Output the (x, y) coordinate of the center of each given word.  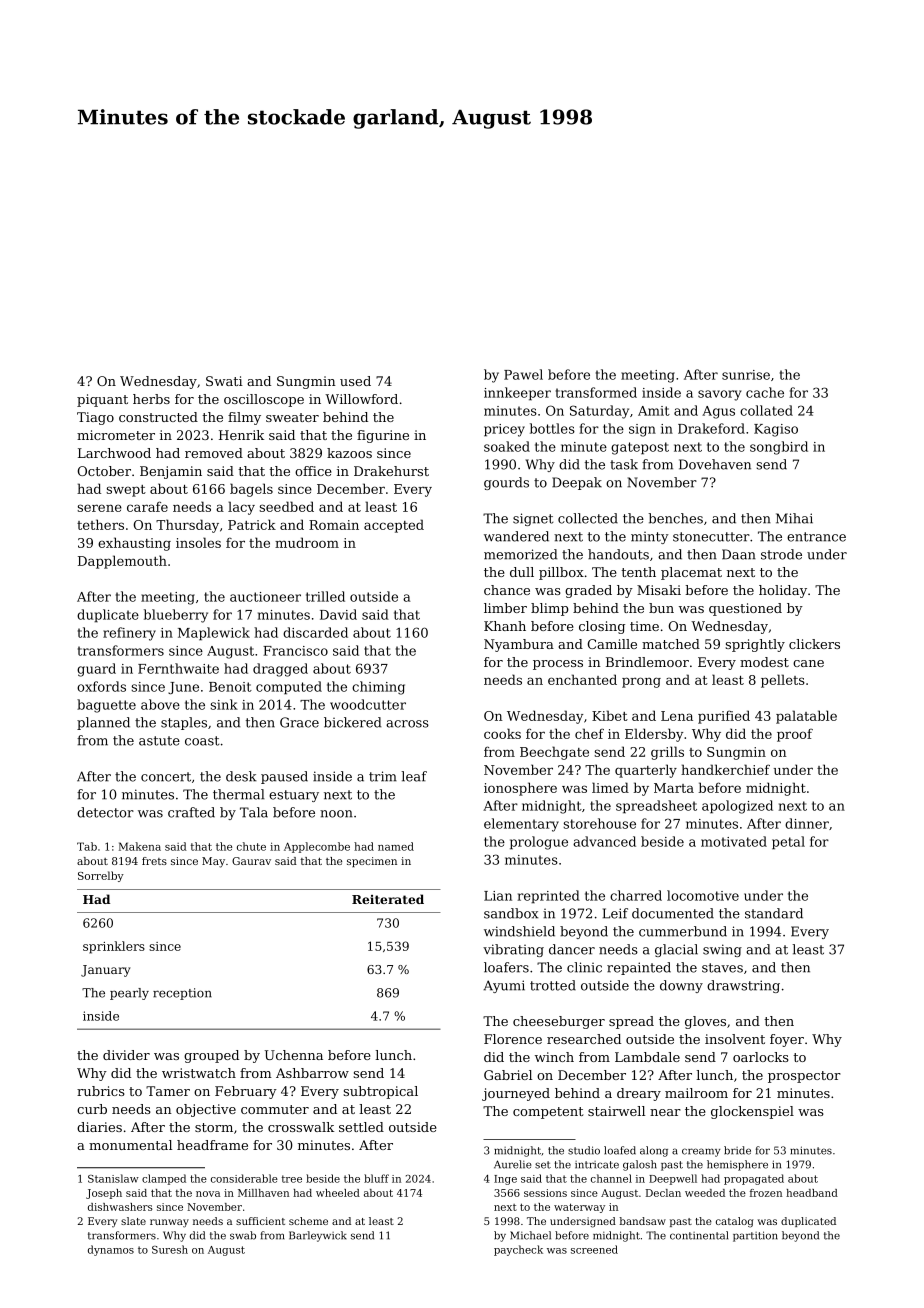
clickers (814, 644)
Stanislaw (113, 1178)
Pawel (523, 374)
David (338, 614)
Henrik (241, 435)
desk (241, 776)
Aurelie (512, 1164)
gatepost (640, 448)
